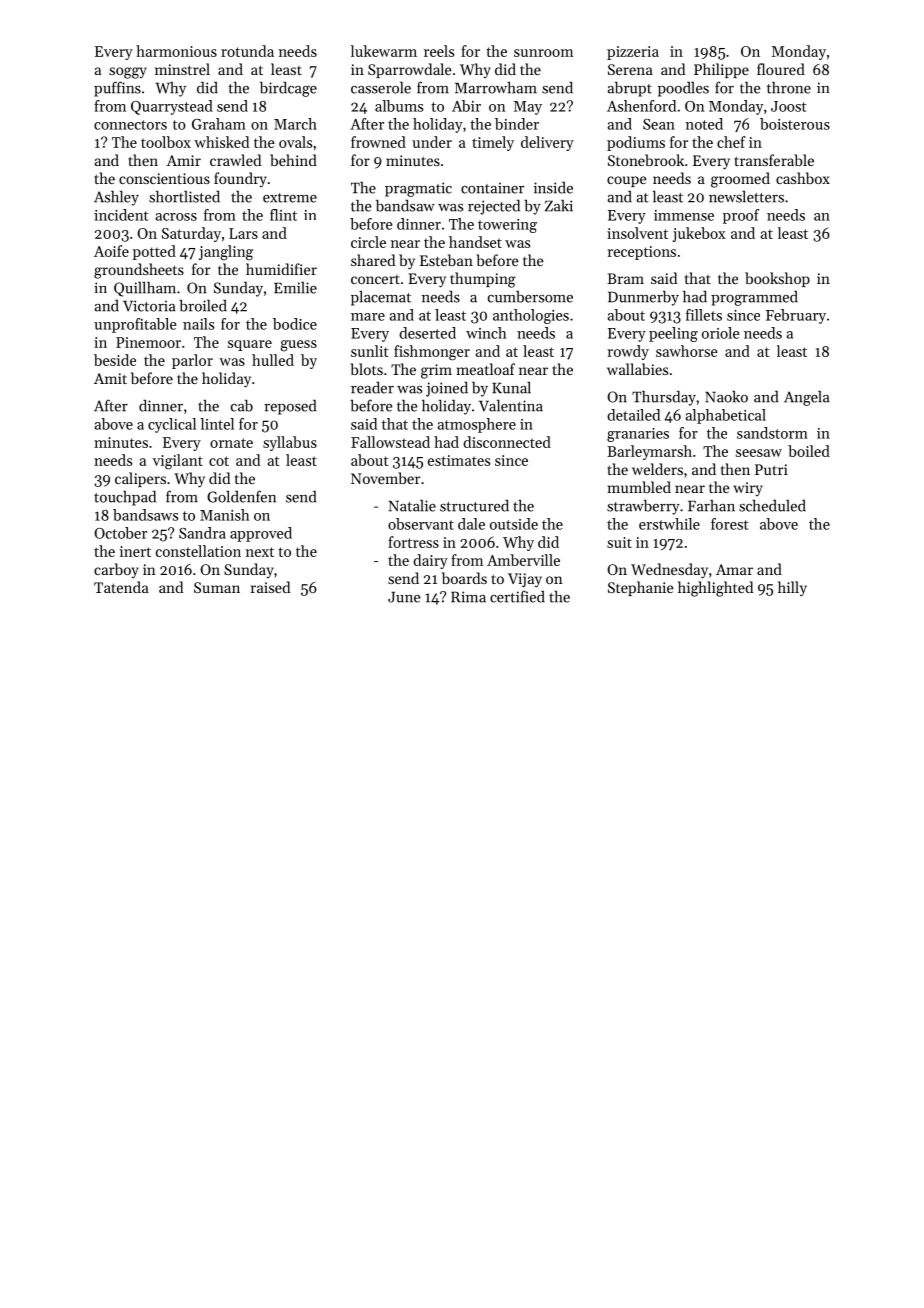 Image resolution: width=924 pixels, height=1308 pixels. I want to click on ornate, so click(231, 443).
